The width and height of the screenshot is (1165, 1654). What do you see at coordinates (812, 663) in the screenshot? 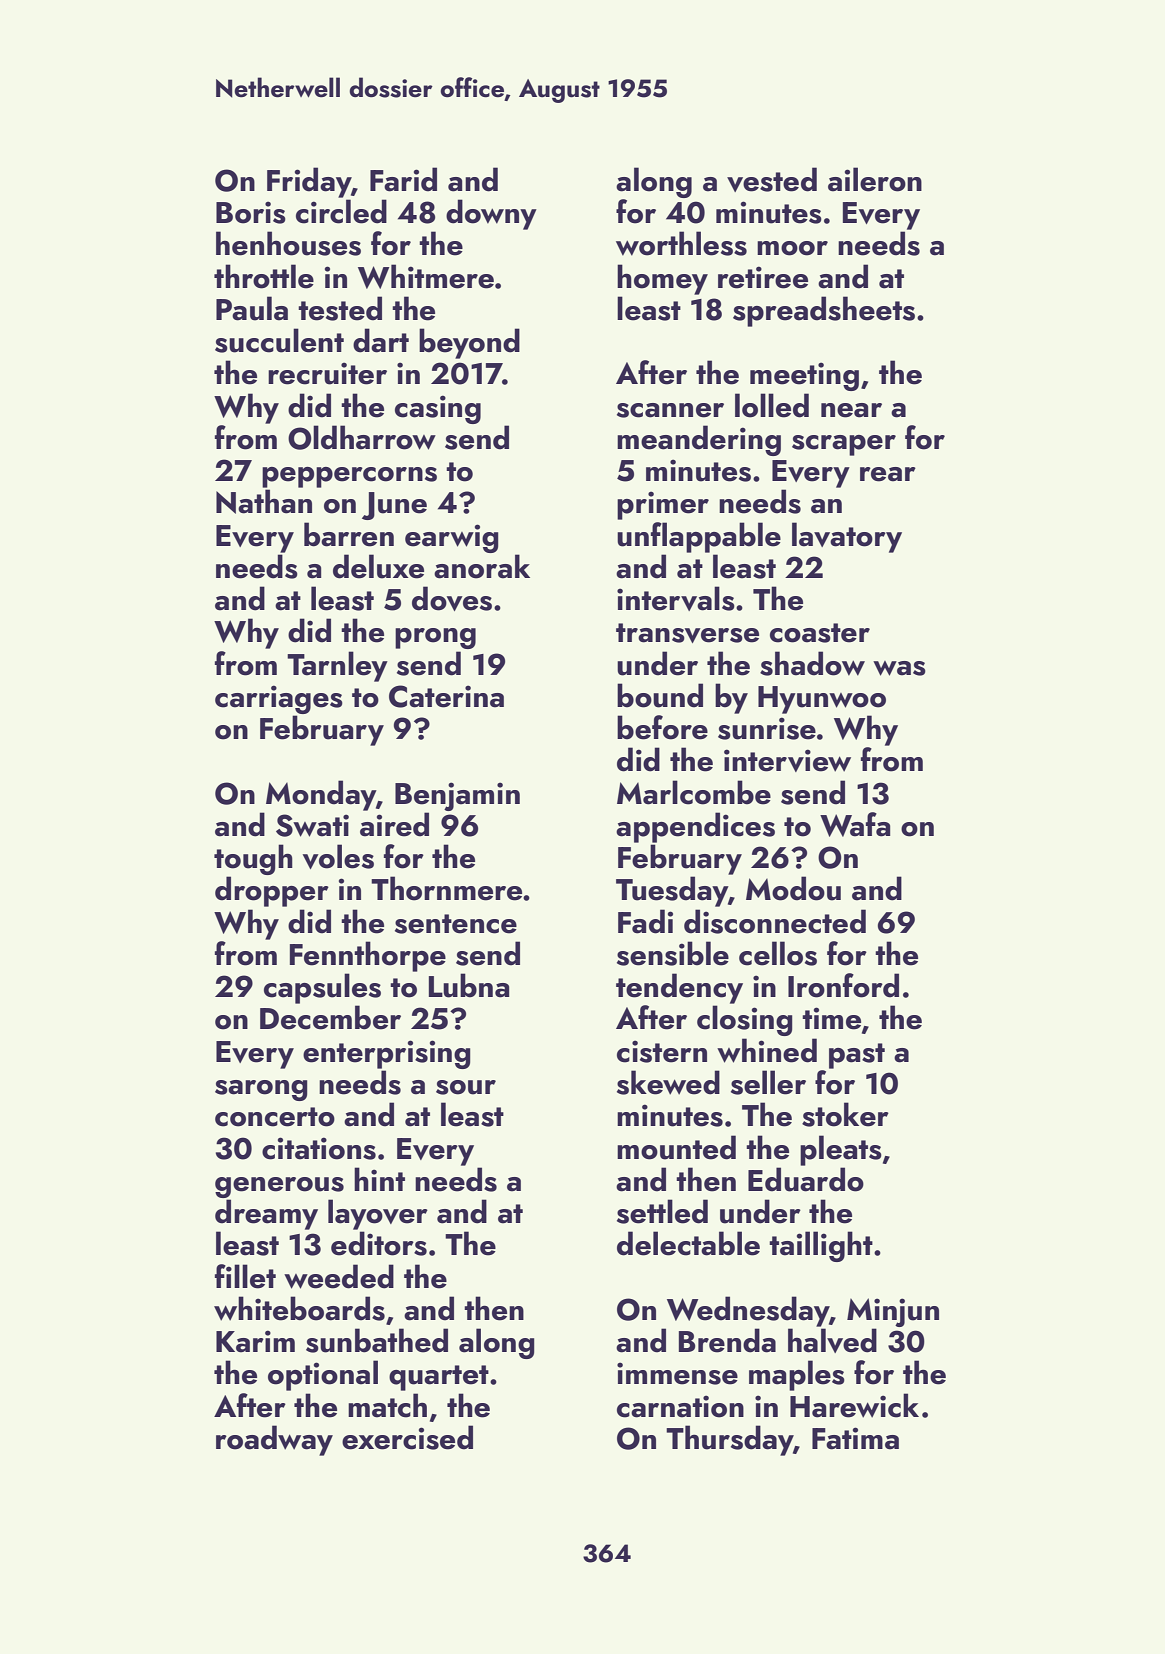
I see `shadow` at bounding box center [812, 663].
